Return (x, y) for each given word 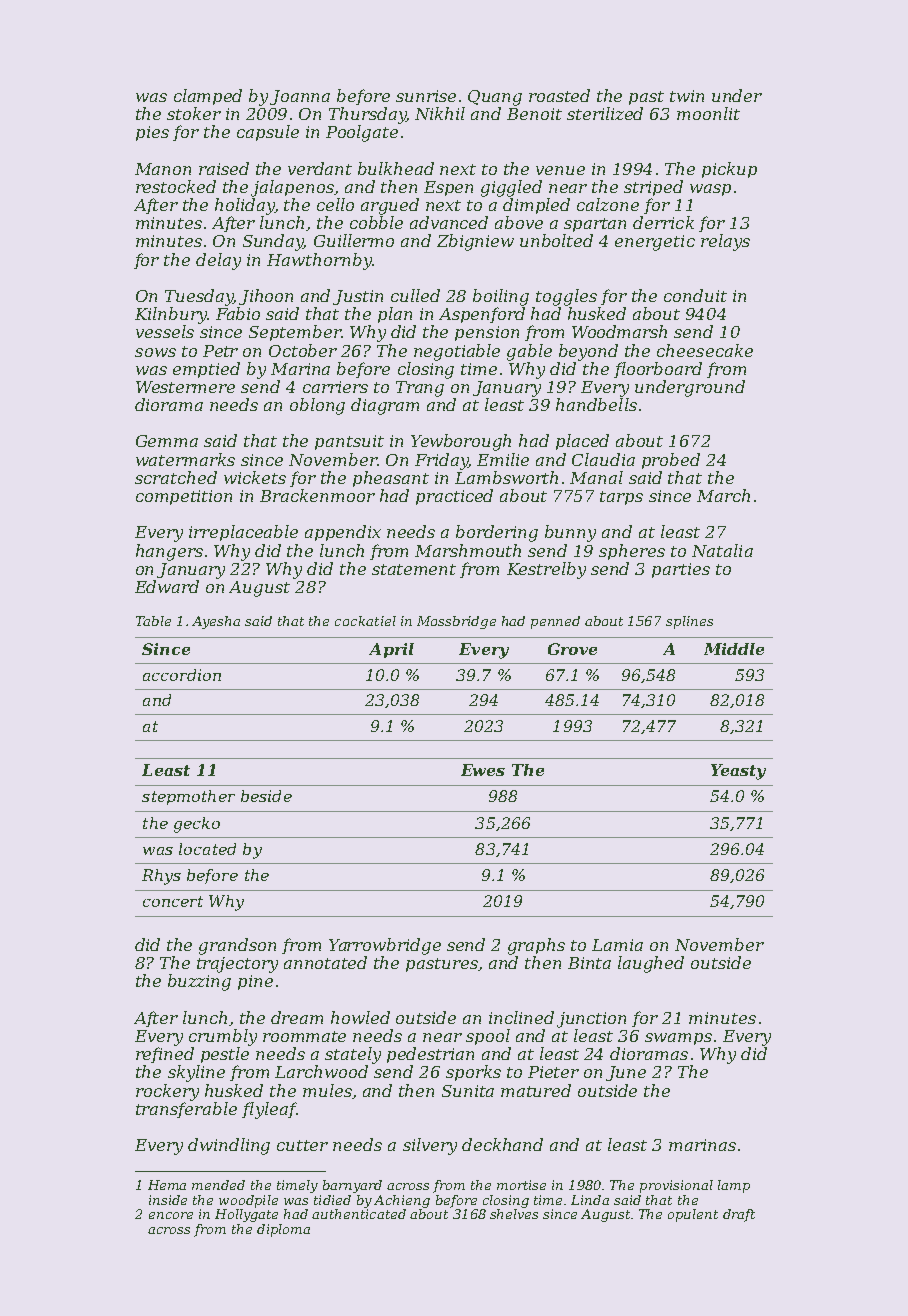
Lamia (617, 945)
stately (353, 1055)
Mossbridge (456, 622)
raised (224, 168)
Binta (589, 963)
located (207, 849)
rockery (167, 1092)
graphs (536, 946)
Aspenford (482, 315)
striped (653, 188)
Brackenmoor (317, 495)
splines (689, 622)
